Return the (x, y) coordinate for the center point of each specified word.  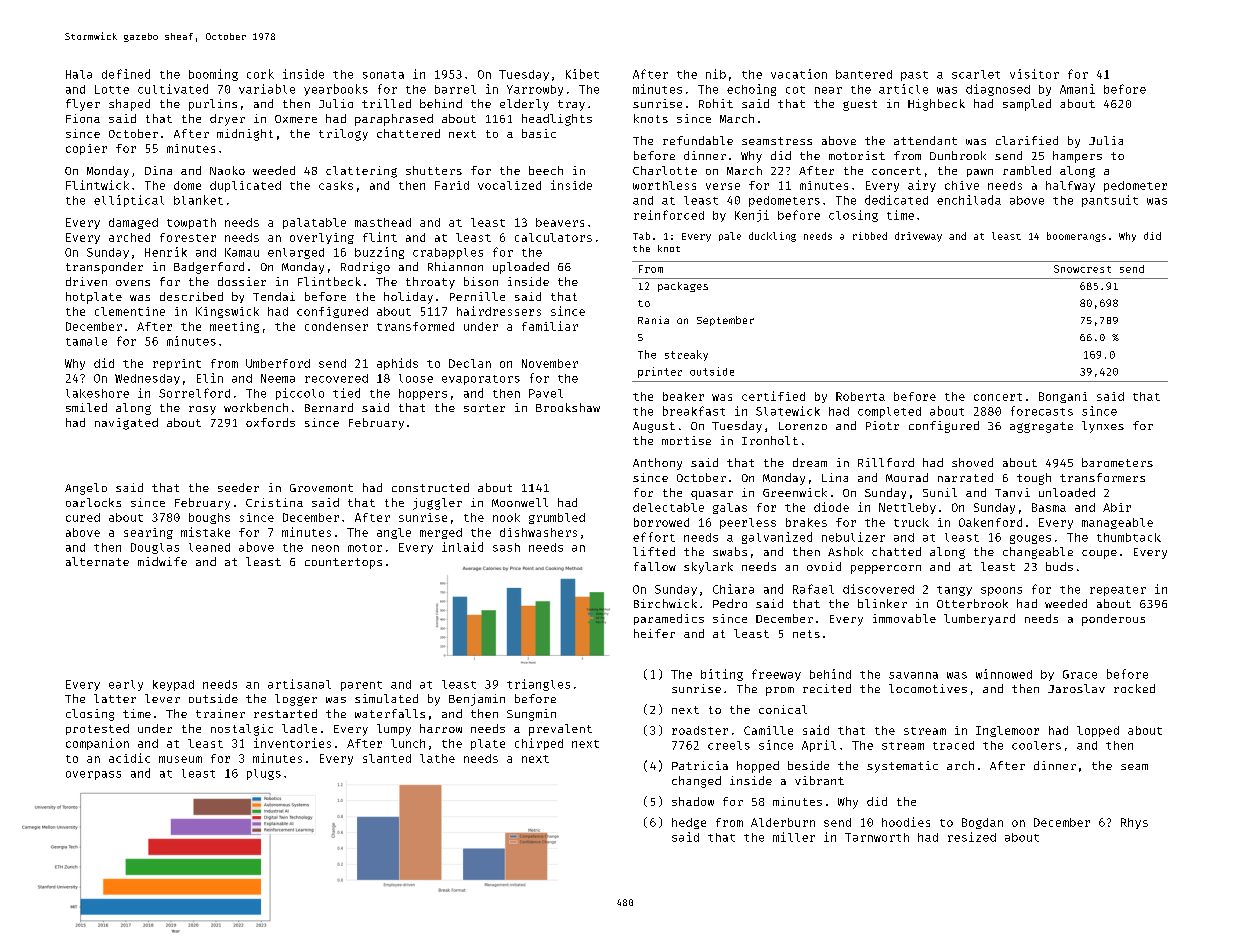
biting (722, 675)
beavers (560, 222)
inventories (292, 743)
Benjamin (477, 700)
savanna (913, 675)
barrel (455, 89)
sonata (383, 75)
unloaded (1067, 492)
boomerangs (1076, 237)
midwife (162, 561)
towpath (191, 223)
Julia (1106, 140)
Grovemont (321, 488)
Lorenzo (803, 426)
